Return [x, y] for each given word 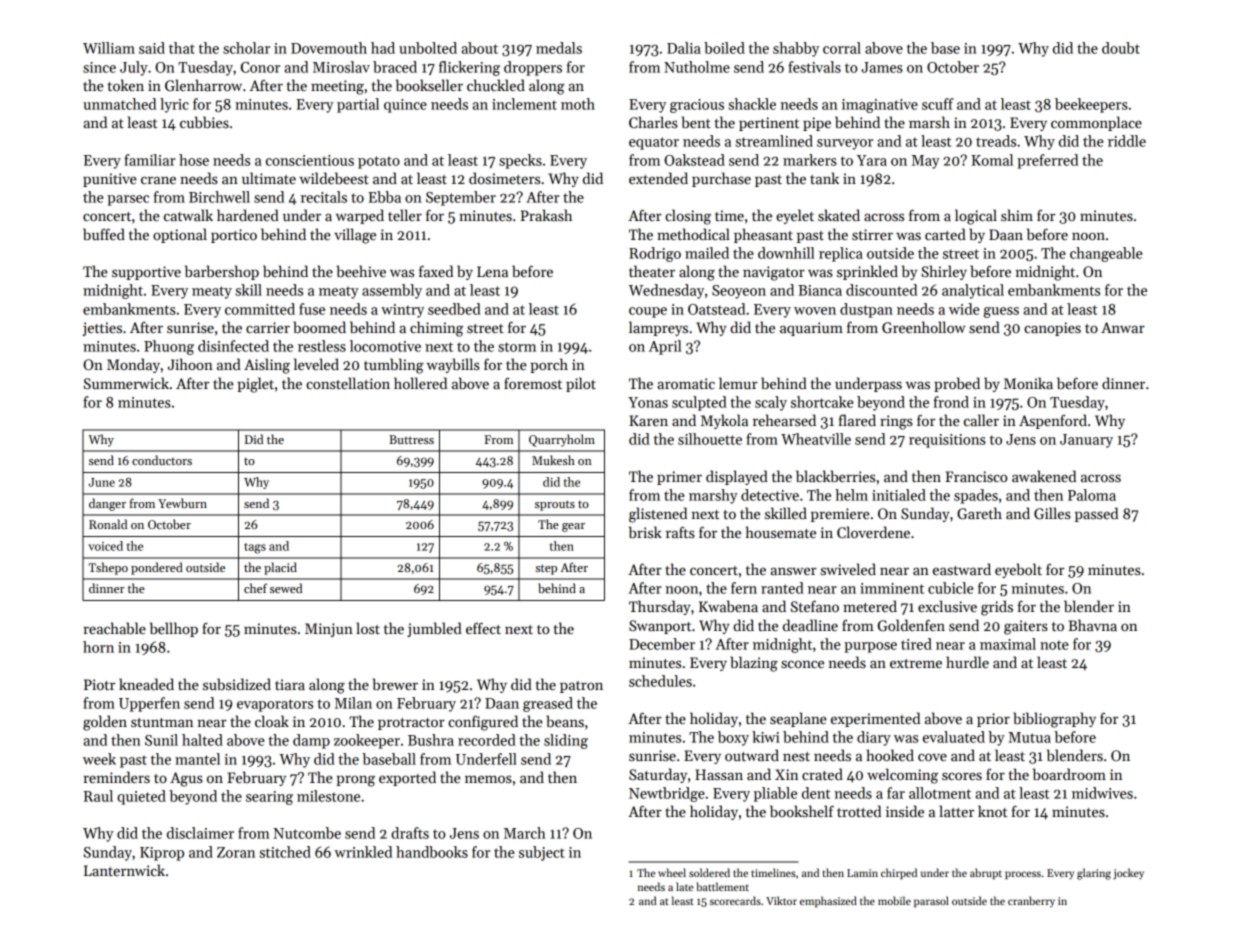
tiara [290, 684]
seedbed [454, 309]
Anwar [1123, 327]
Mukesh [553, 460]
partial [358, 105]
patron [581, 687]
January [1086, 441]
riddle [1127, 141]
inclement [524, 104]
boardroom [1069, 774]
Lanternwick [124, 870]
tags [255, 548]
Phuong [169, 347]
